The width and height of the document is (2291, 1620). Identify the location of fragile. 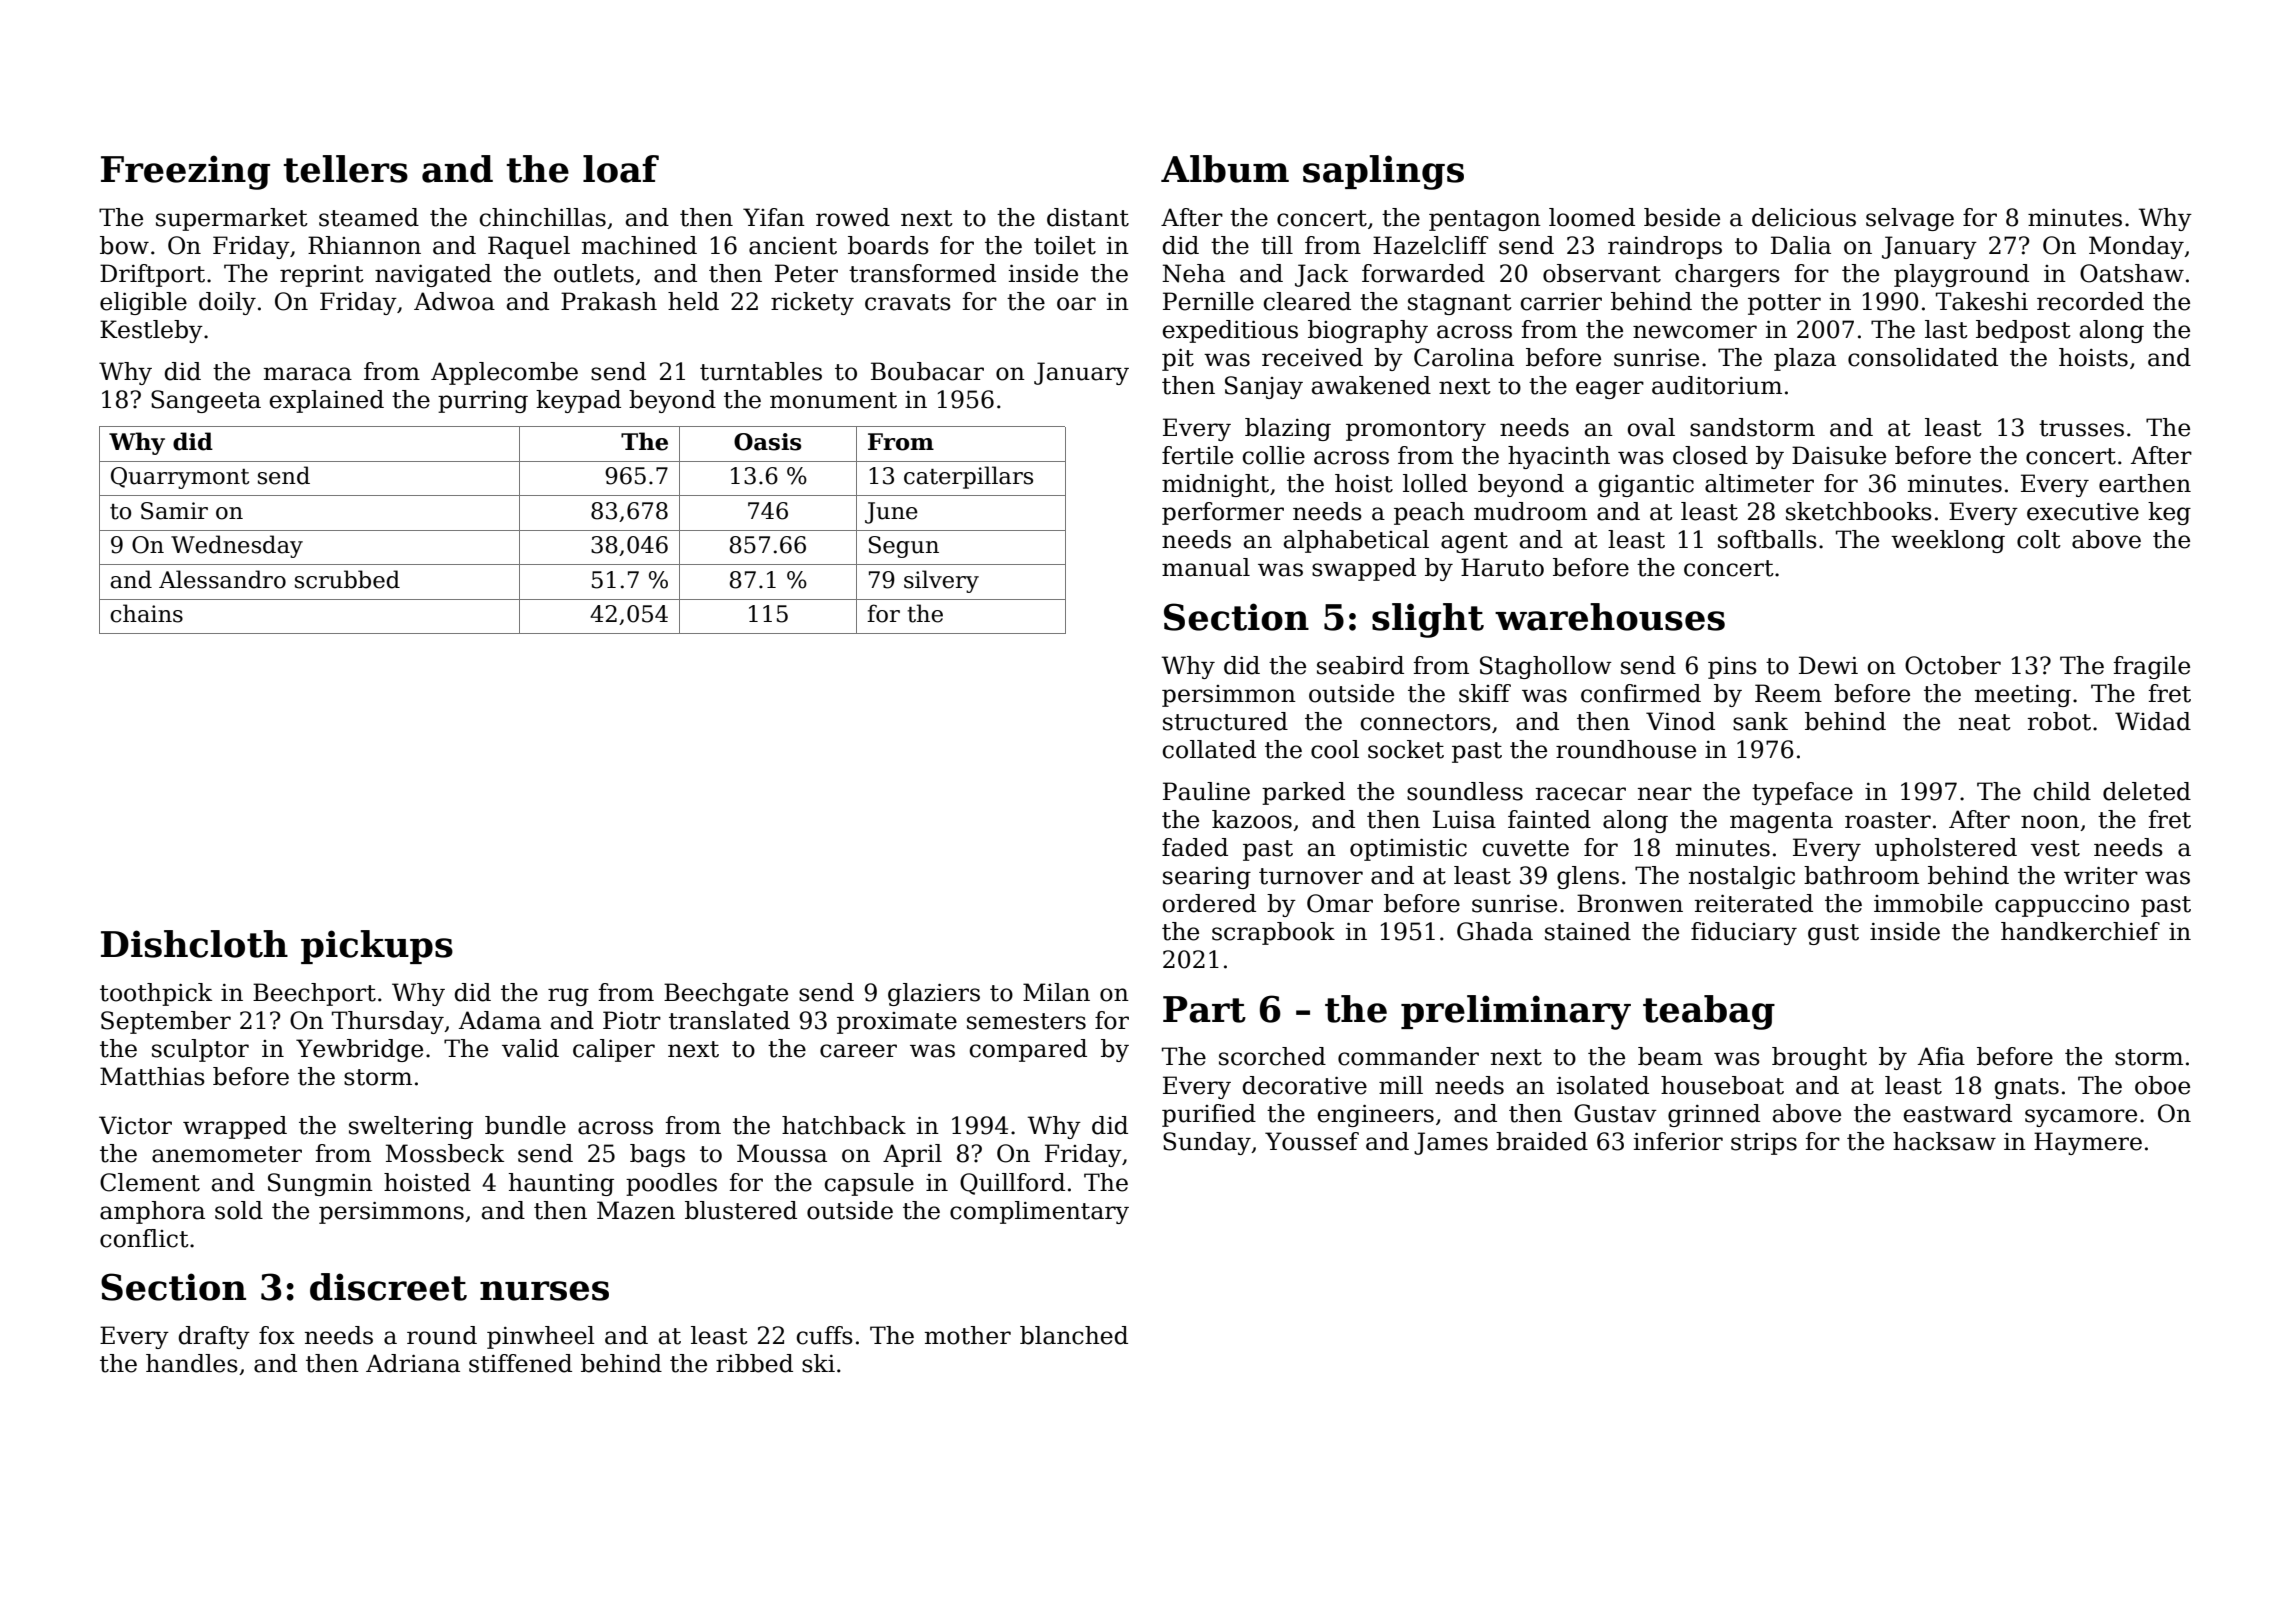
(2152, 667).
